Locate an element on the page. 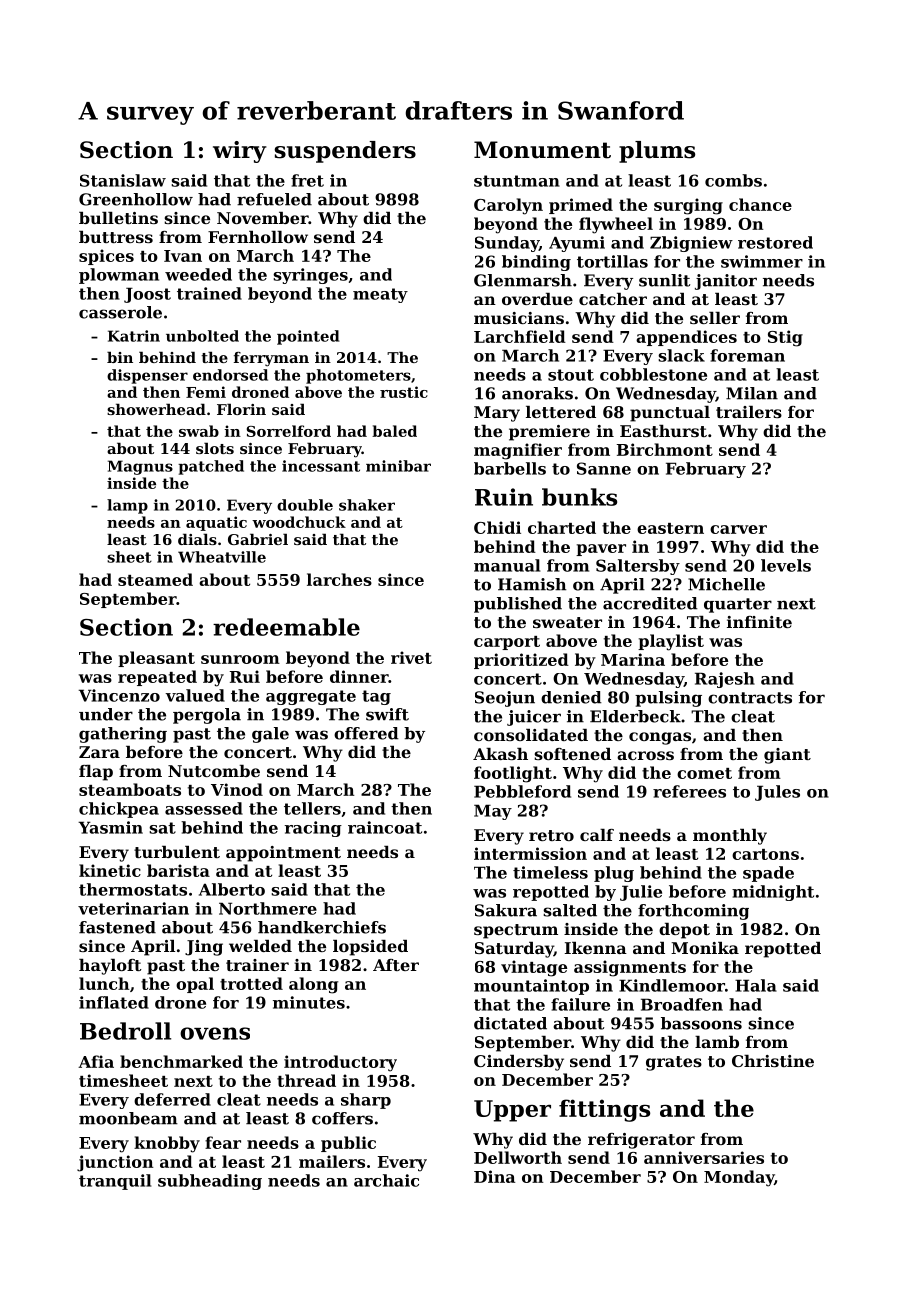  fastened is located at coordinates (117, 927).
